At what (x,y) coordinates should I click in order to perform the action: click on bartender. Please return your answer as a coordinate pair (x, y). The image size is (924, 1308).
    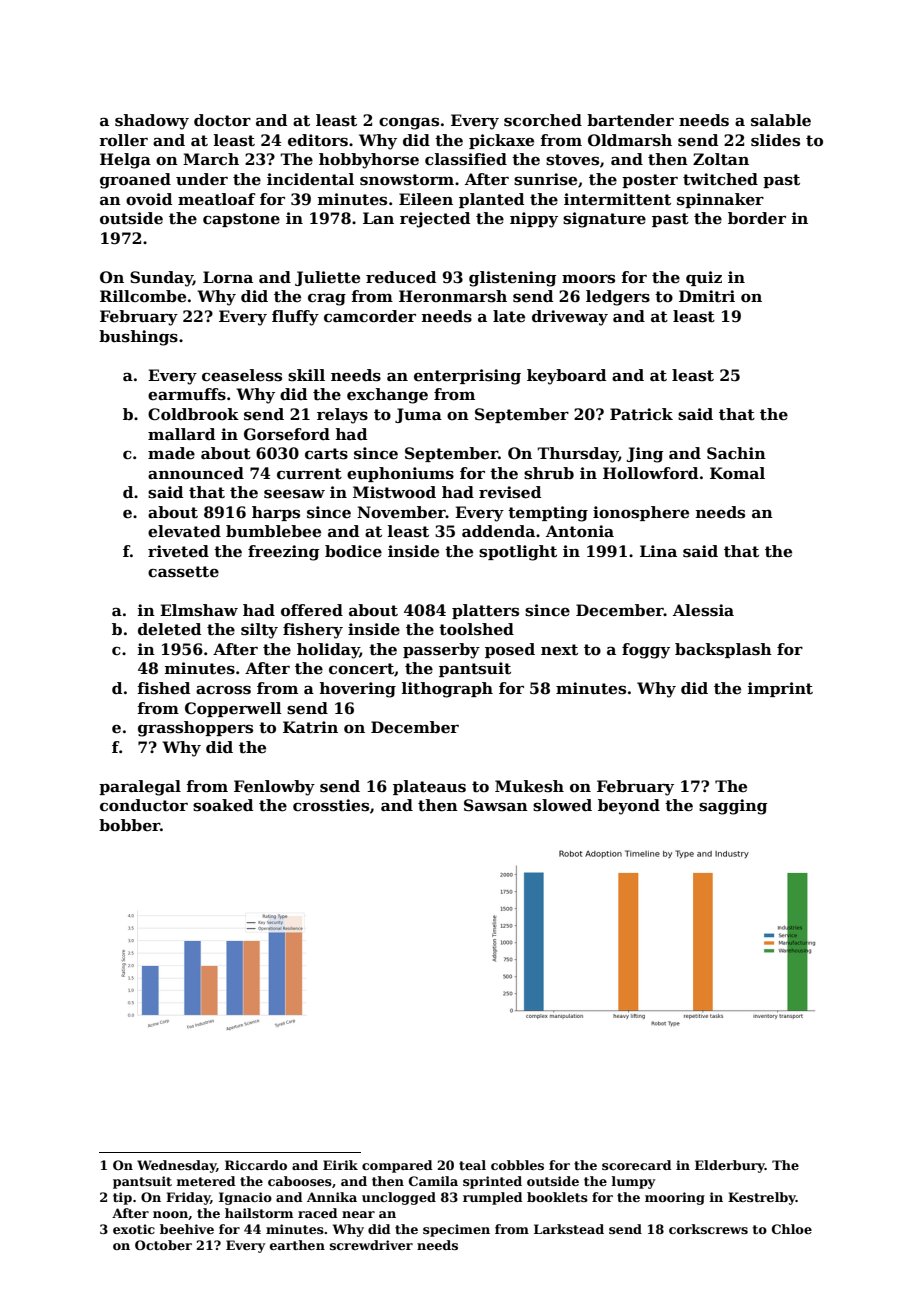
    Looking at the image, I should click on (630, 120).
